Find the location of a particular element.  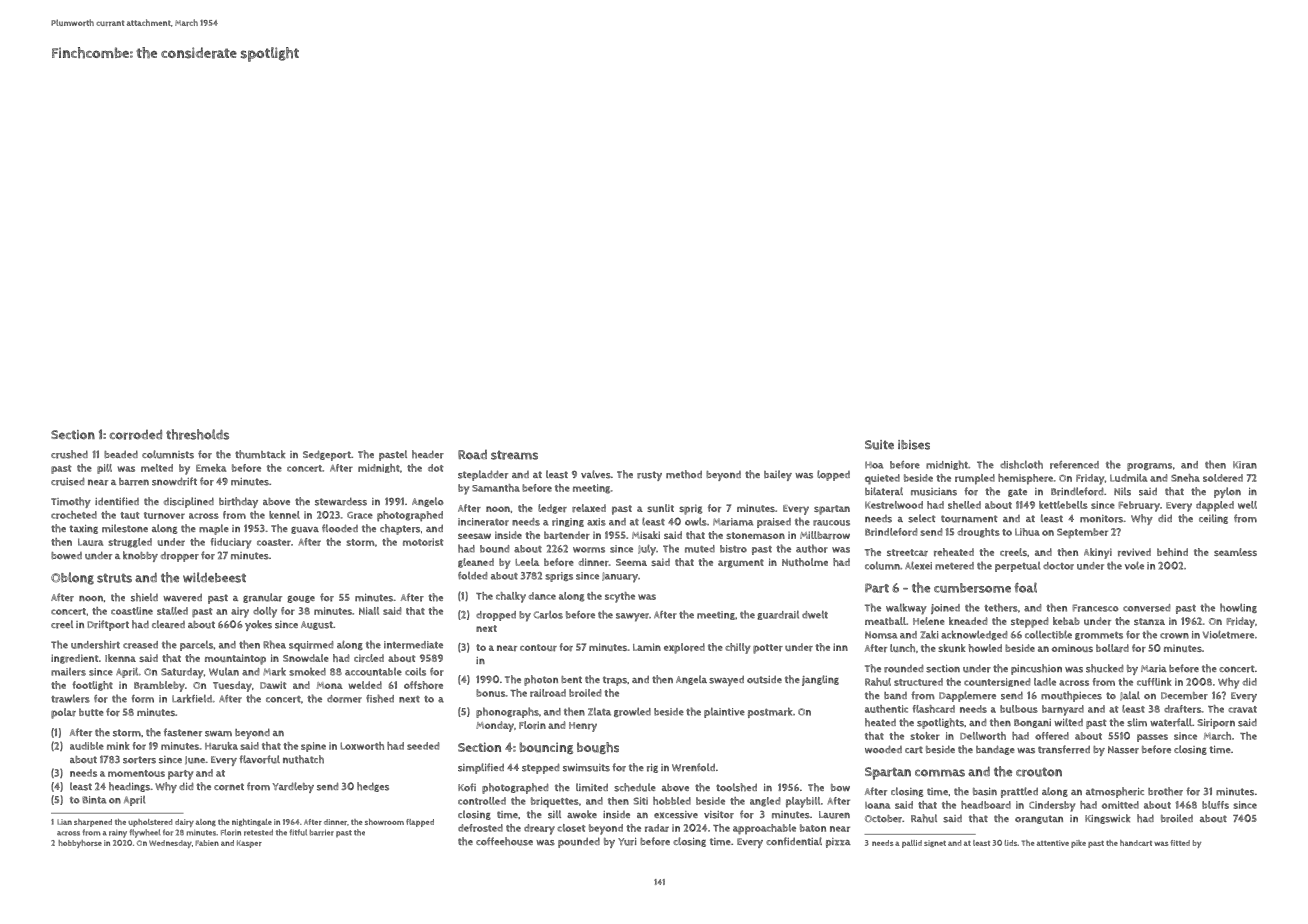

streams is located at coordinates (514, 455).
